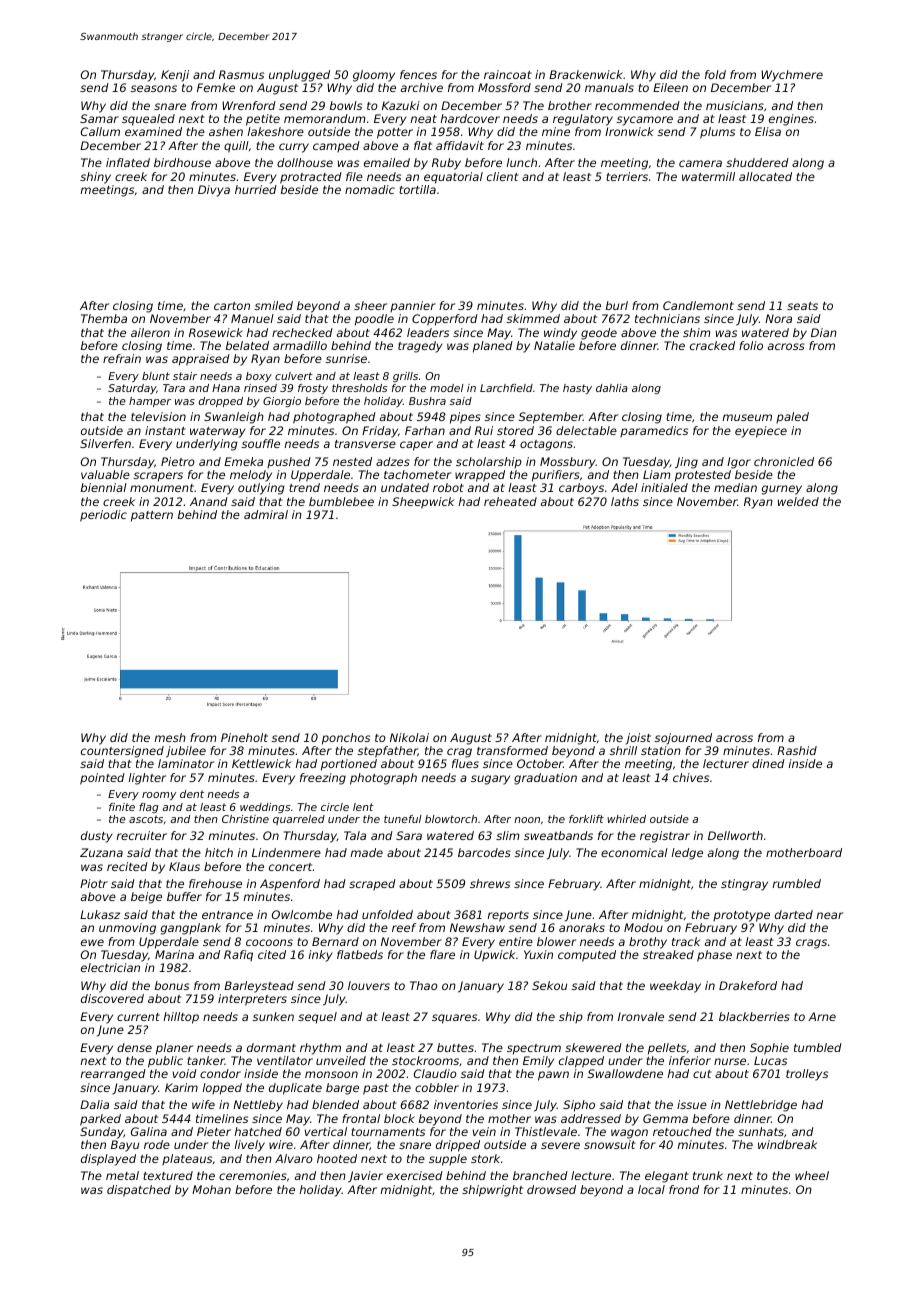 Image resolution: width=924 pixels, height=1308 pixels. What do you see at coordinates (241, 74) in the document?
I see `Rasmus` at bounding box center [241, 74].
